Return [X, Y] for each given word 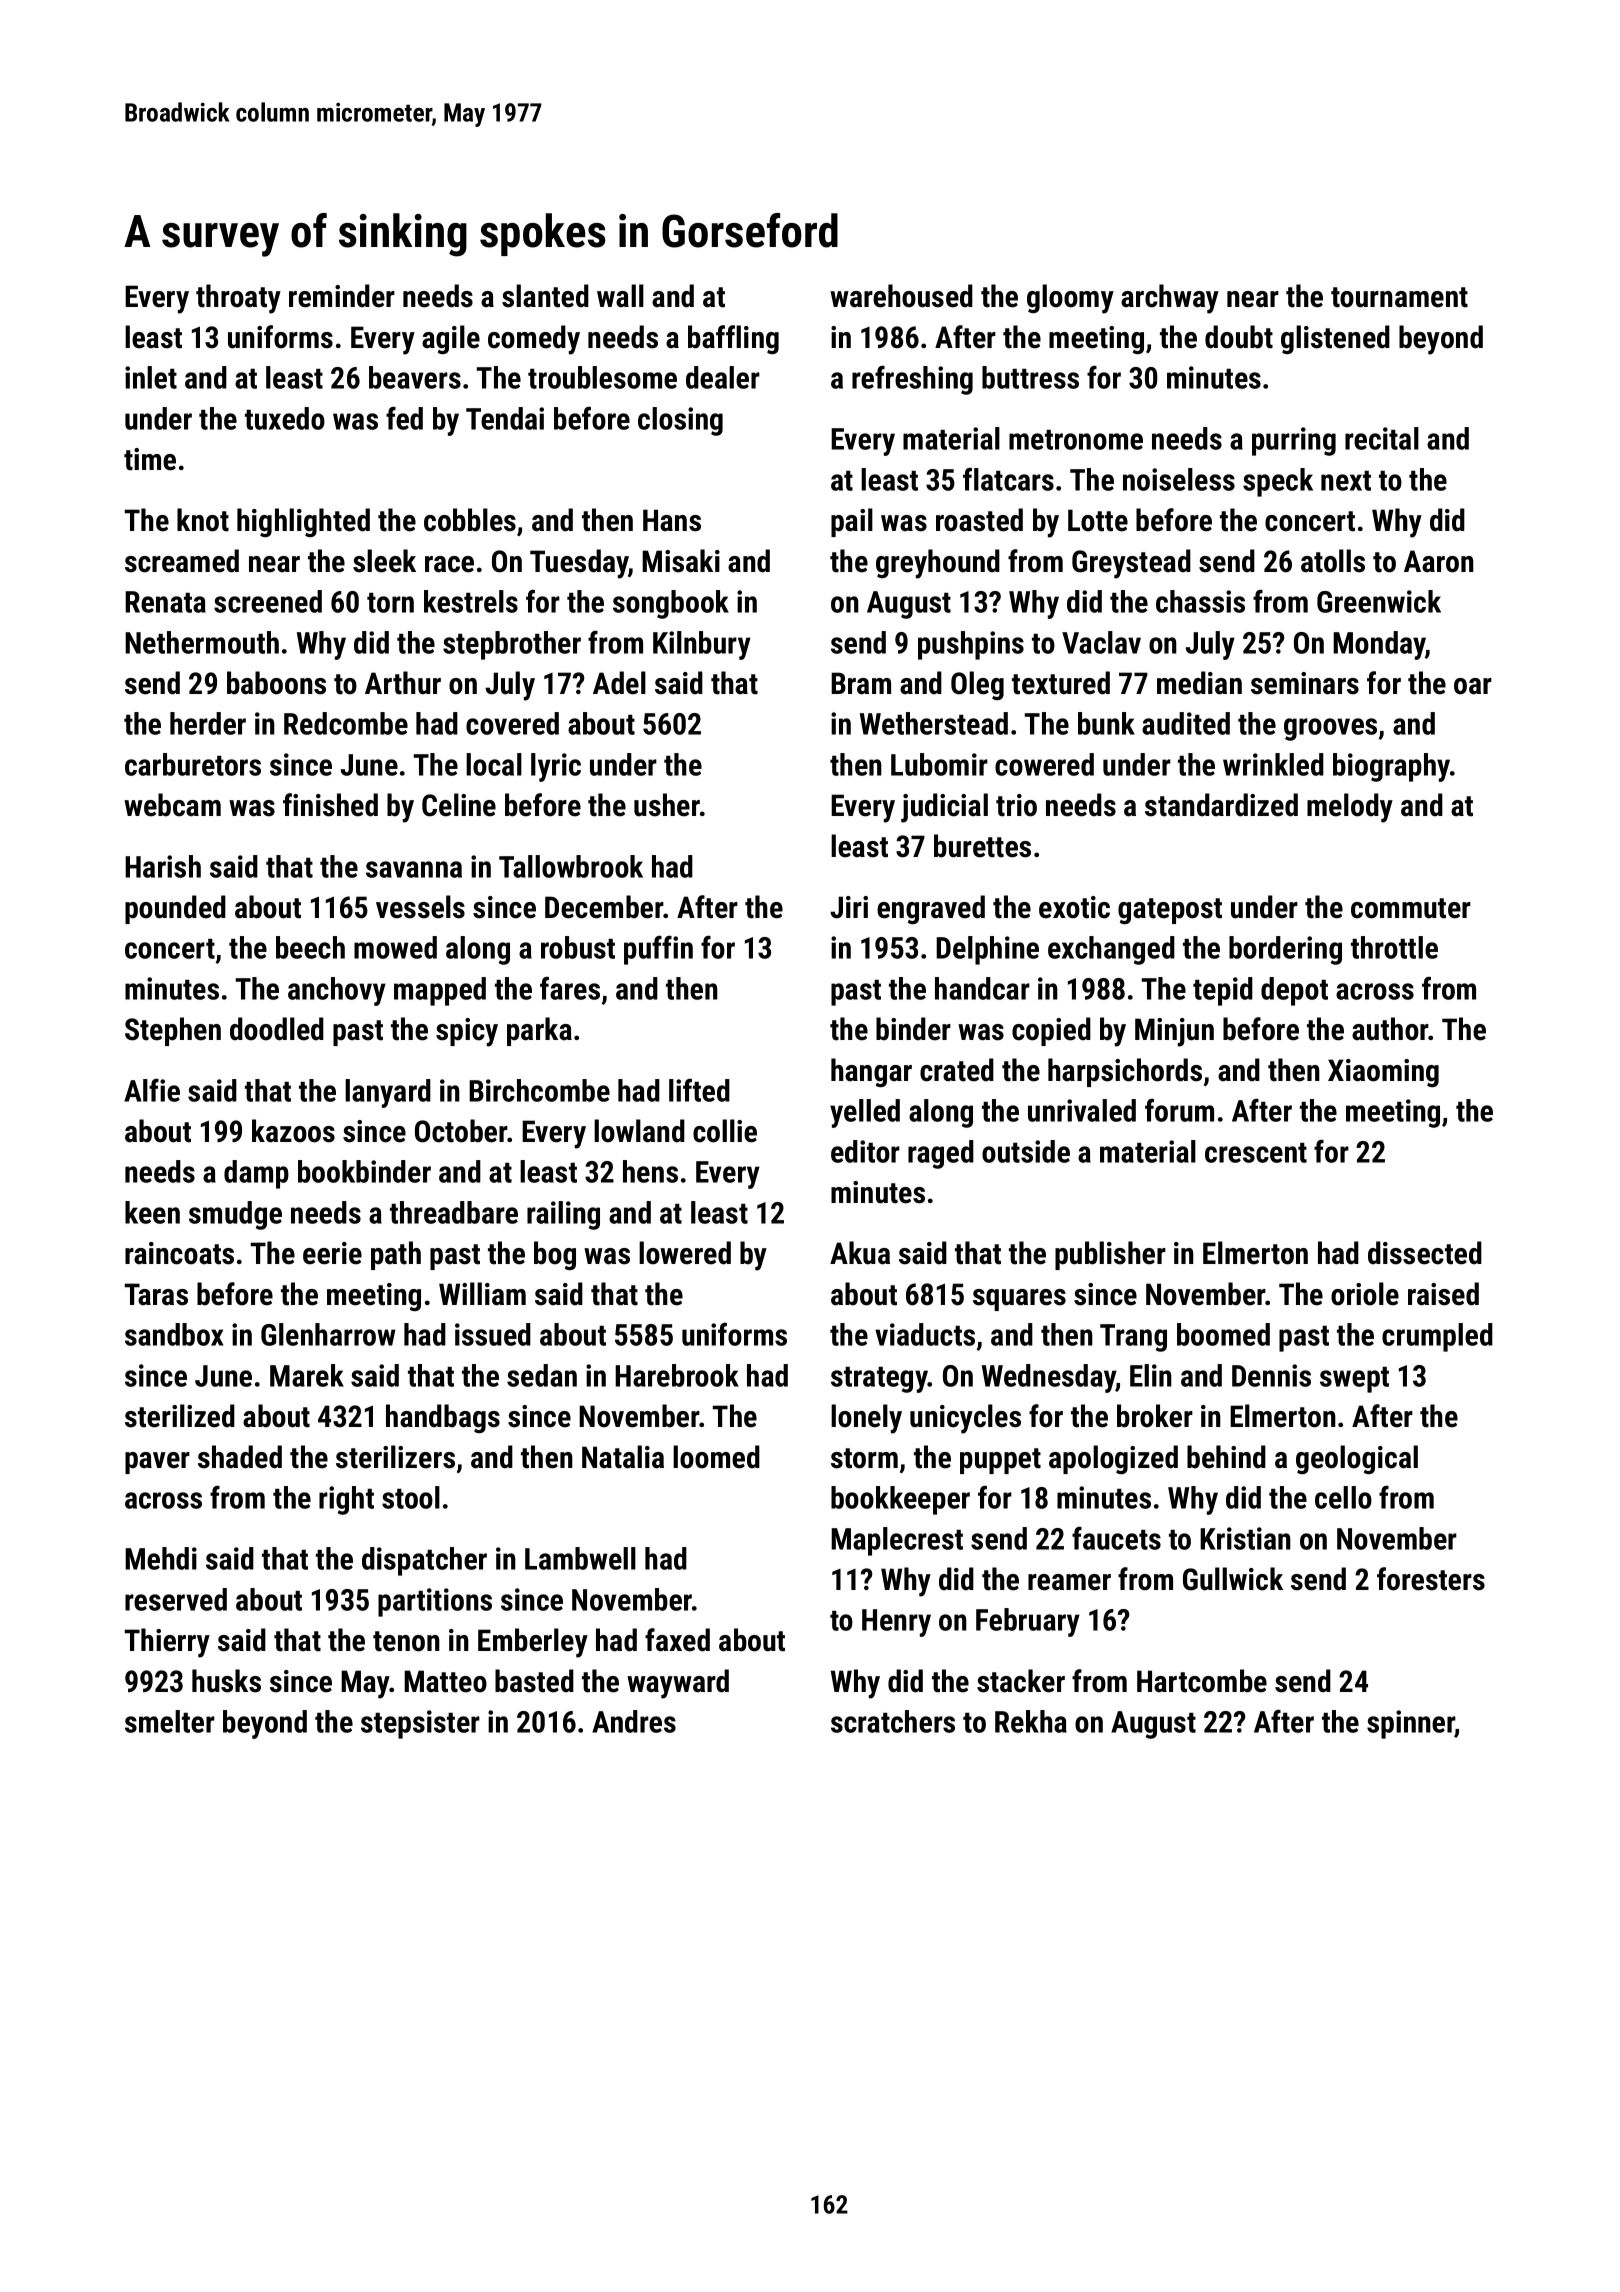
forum [1179, 1110]
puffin [658, 950]
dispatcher [424, 1561]
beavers [415, 377]
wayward [678, 1684]
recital [1382, 438]
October [461, 1131]
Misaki [681, 561]
